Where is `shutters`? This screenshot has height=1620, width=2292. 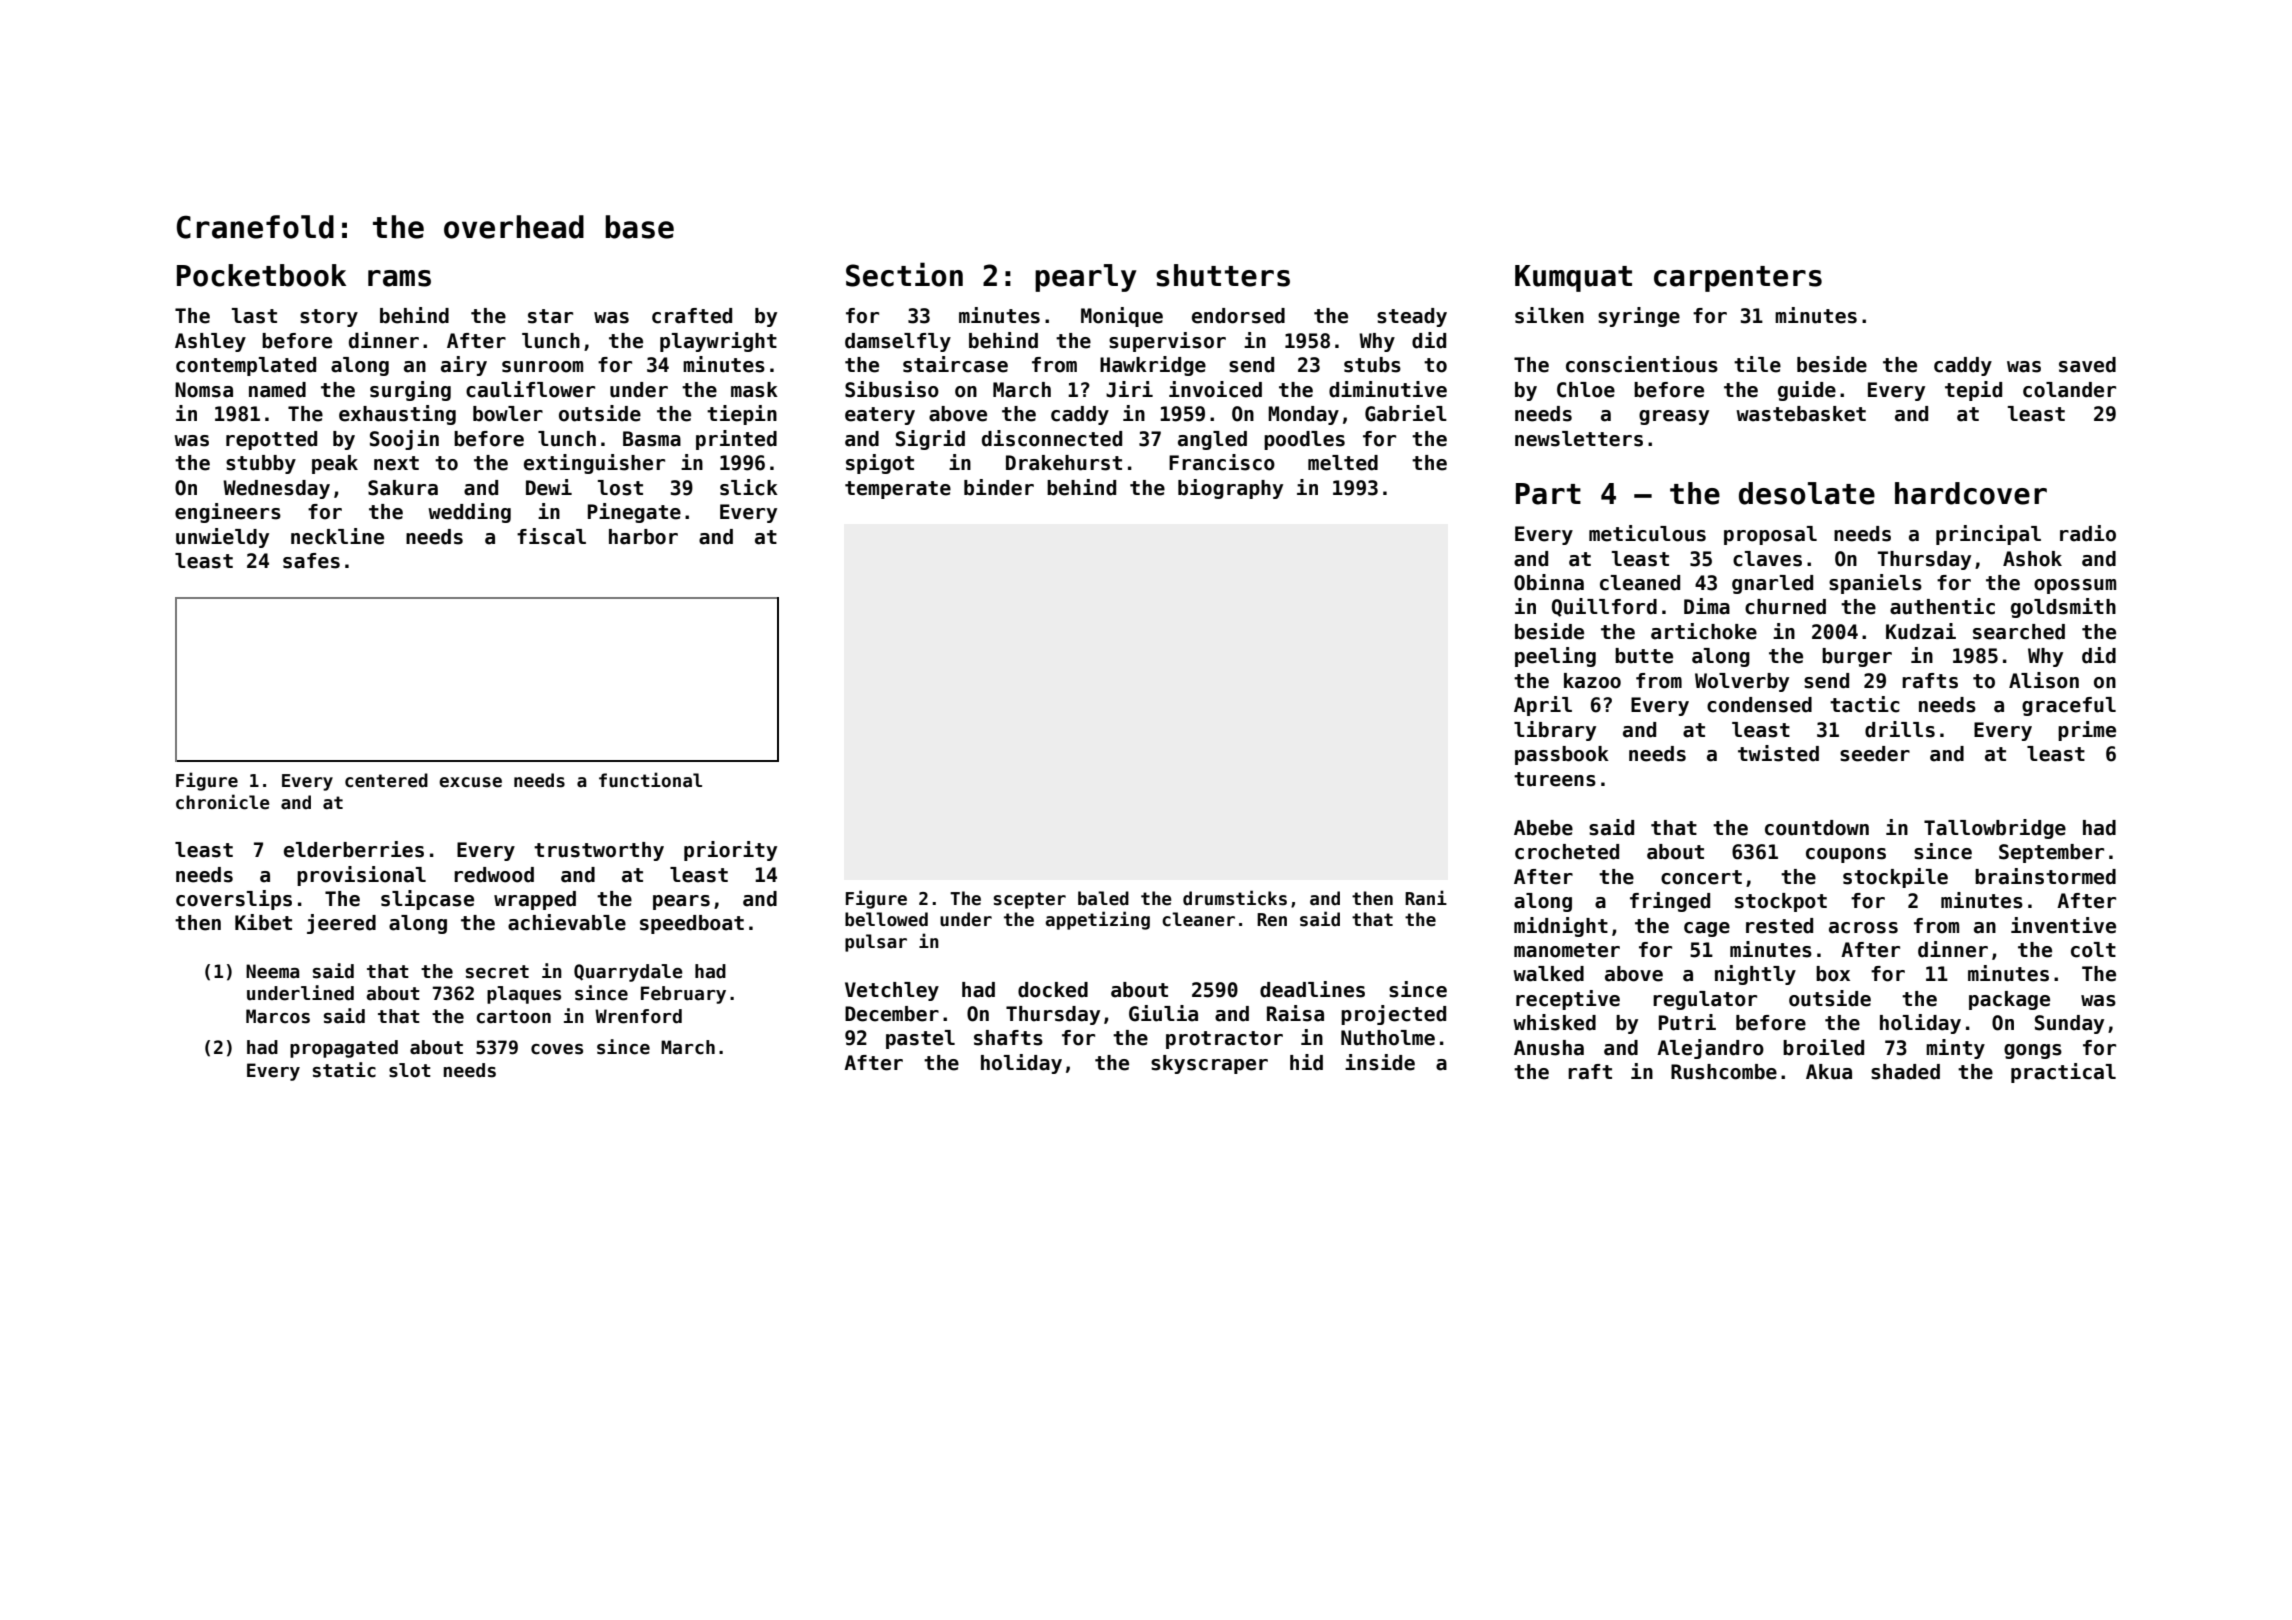
shutters is located at coordinates (1223, 275).
